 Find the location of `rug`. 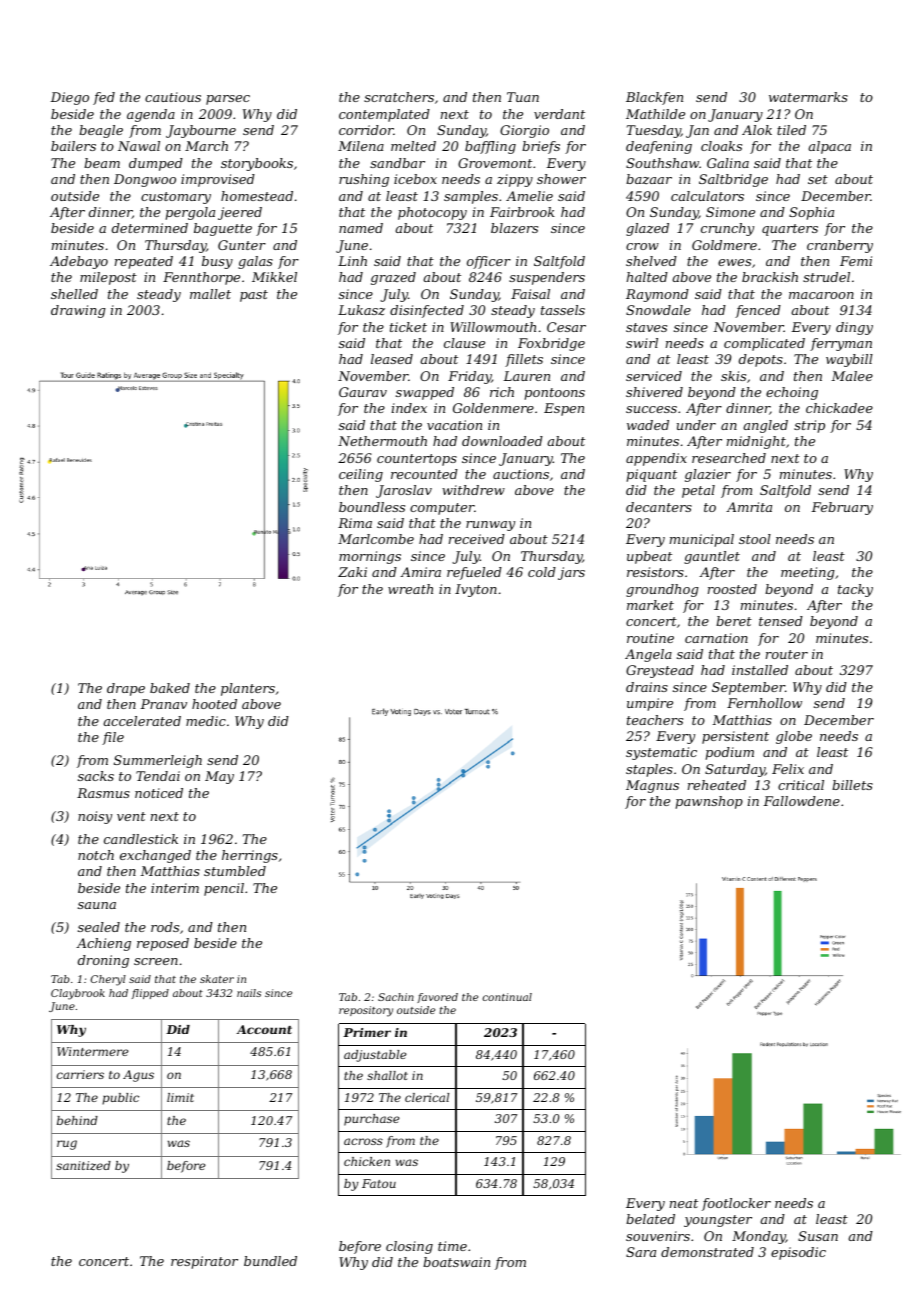

rug is located at coordinates (67, 1145).
